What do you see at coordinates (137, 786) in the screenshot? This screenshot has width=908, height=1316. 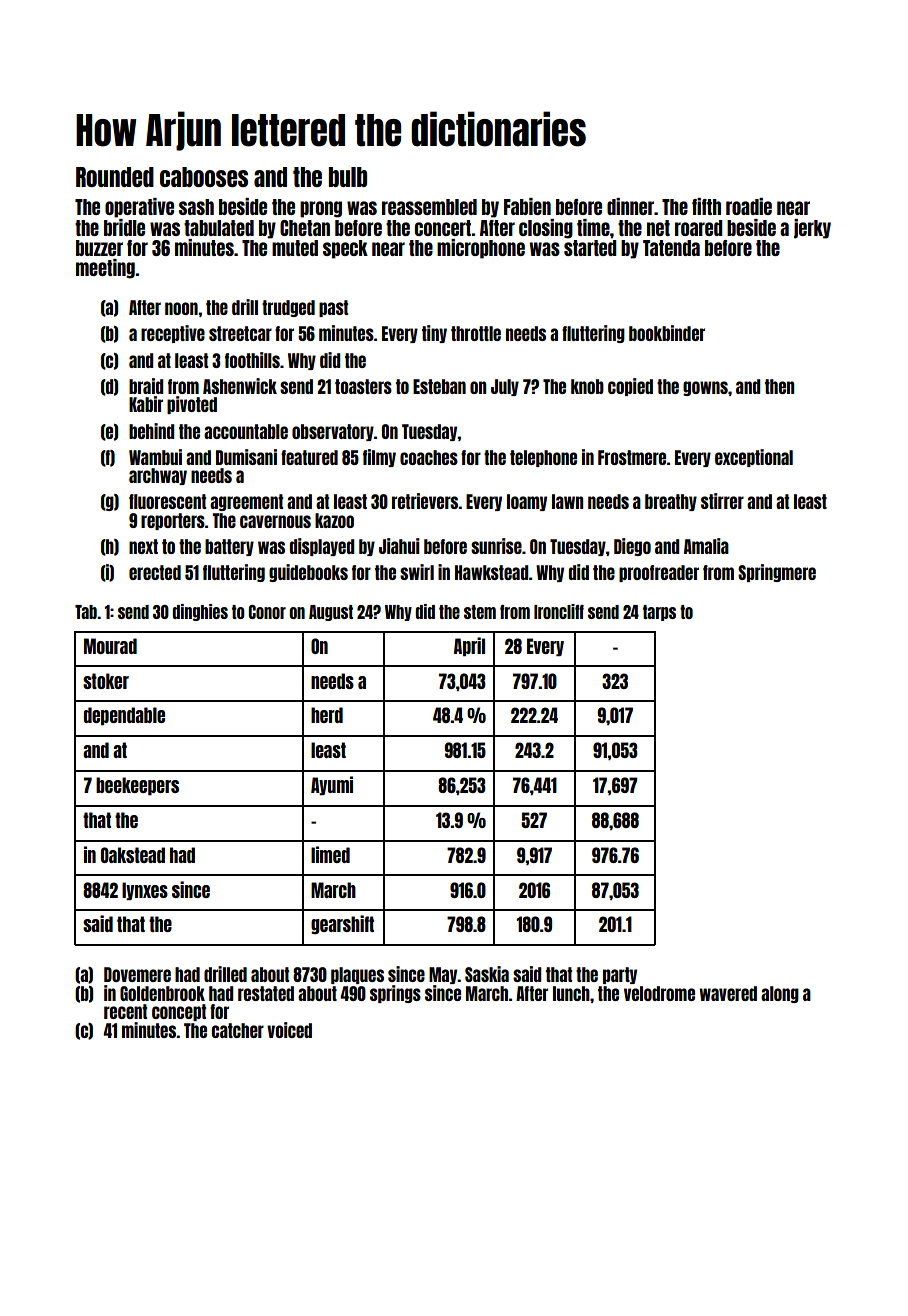 I see `beekeepers` at bounding box center [137, 786].
